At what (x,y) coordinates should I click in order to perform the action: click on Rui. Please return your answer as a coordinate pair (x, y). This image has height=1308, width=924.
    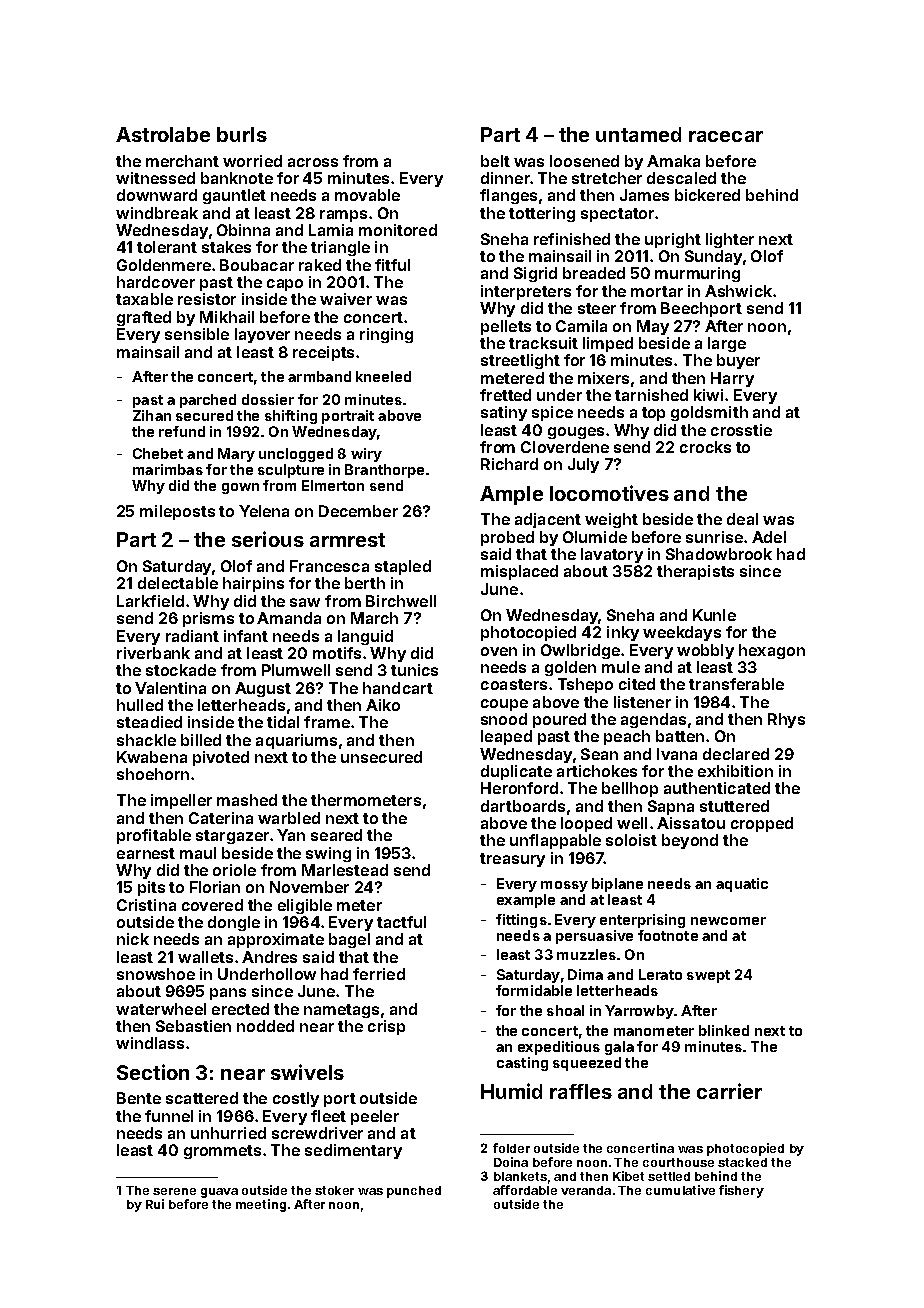
    Looking at the image, I should click on (155, 1204).
